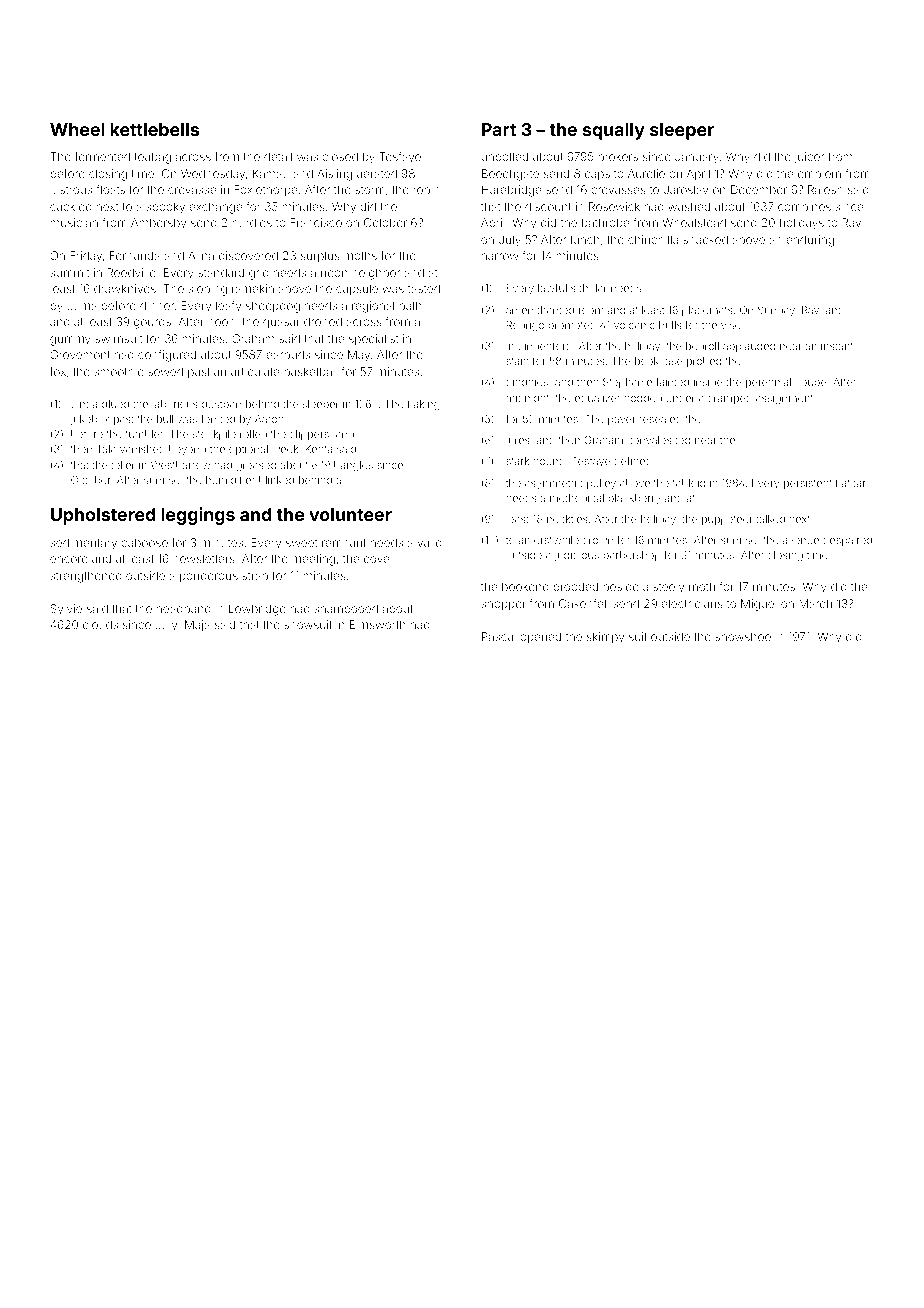 This document has height=1308, width=924. I want to click on lustrous, so click(71, 189).
